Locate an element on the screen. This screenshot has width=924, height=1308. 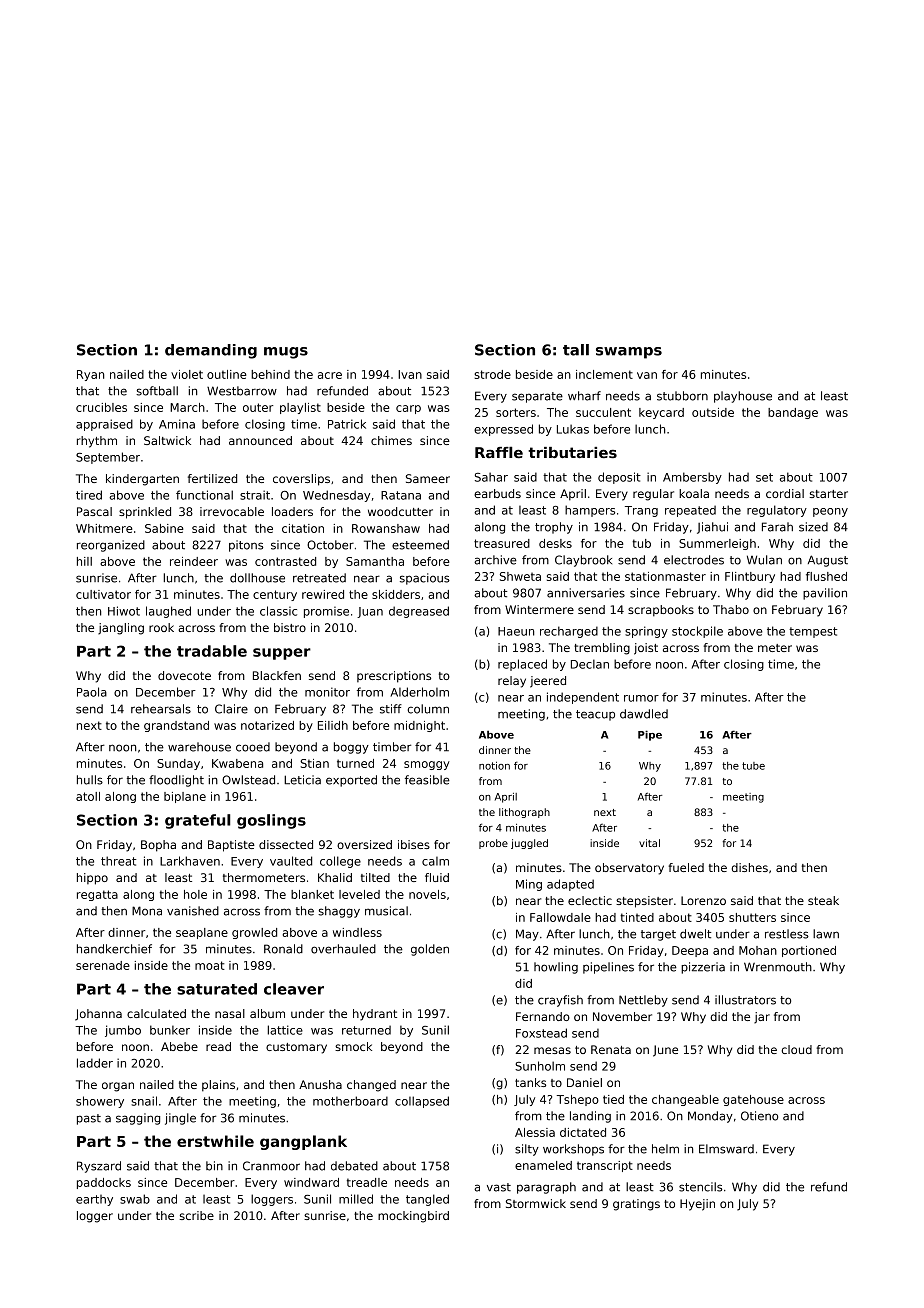
timber is located at coordinates (392, 747).
